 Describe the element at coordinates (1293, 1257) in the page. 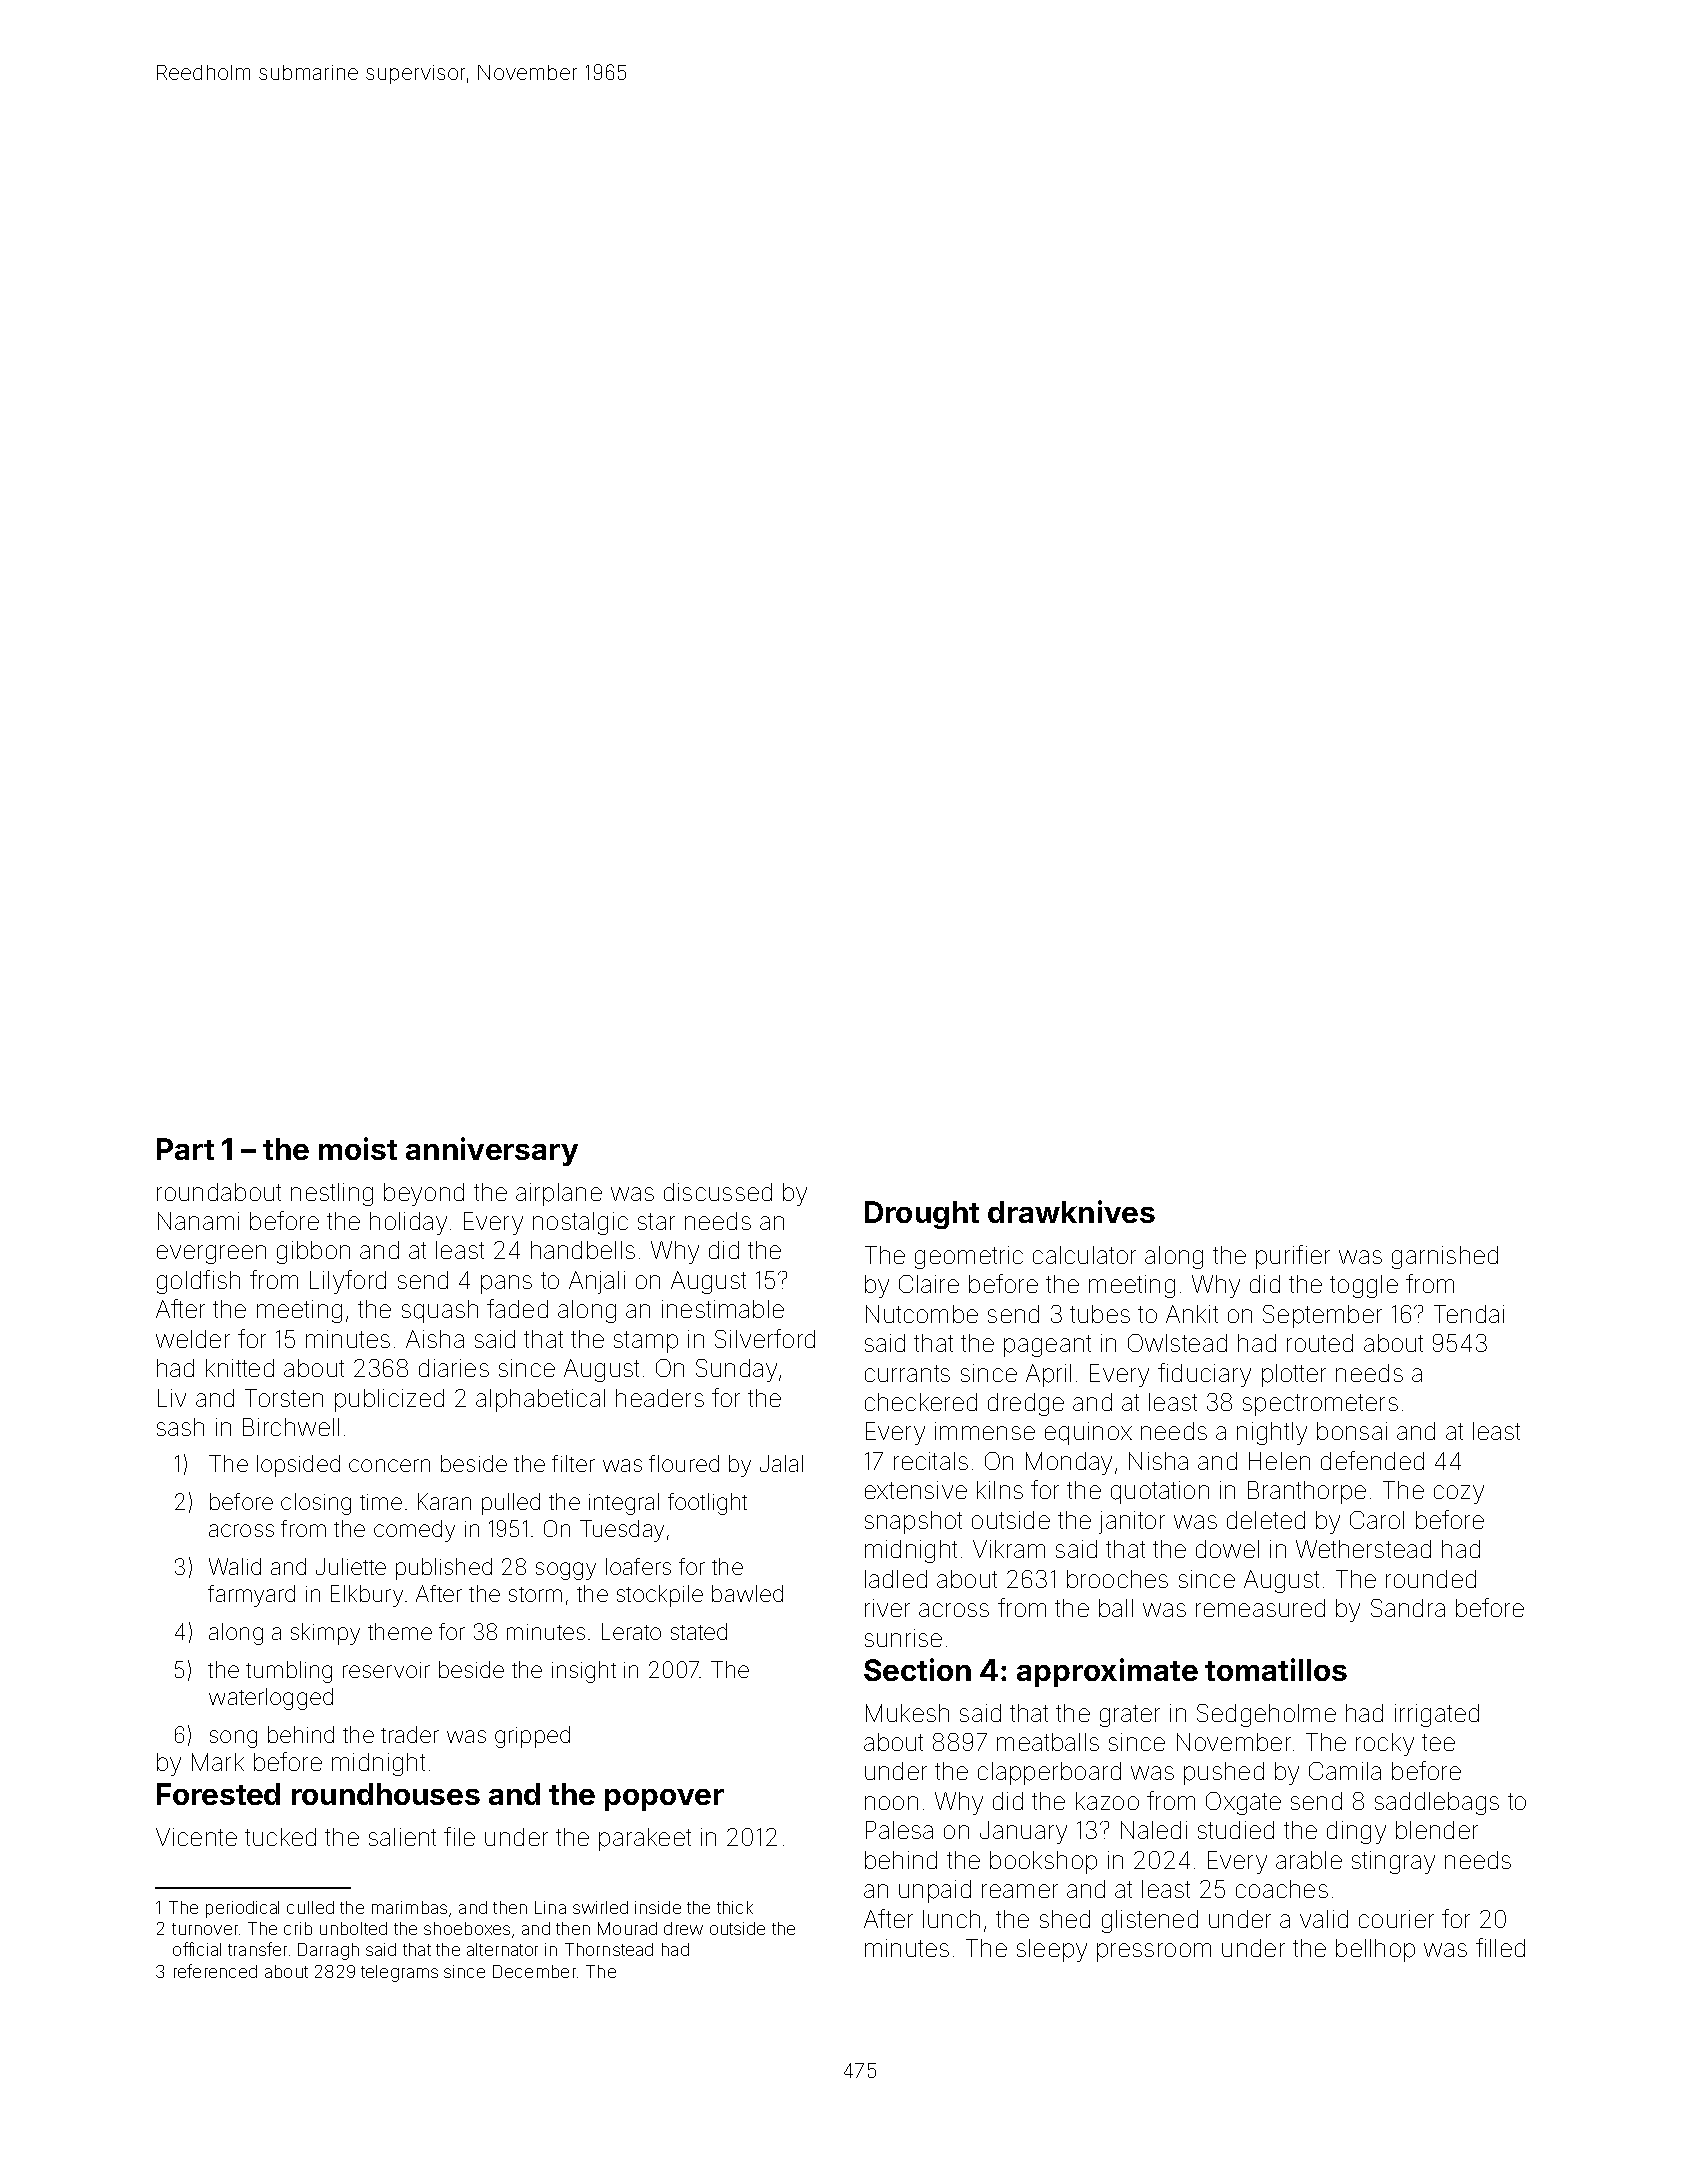

I see `purifier` at that location.
